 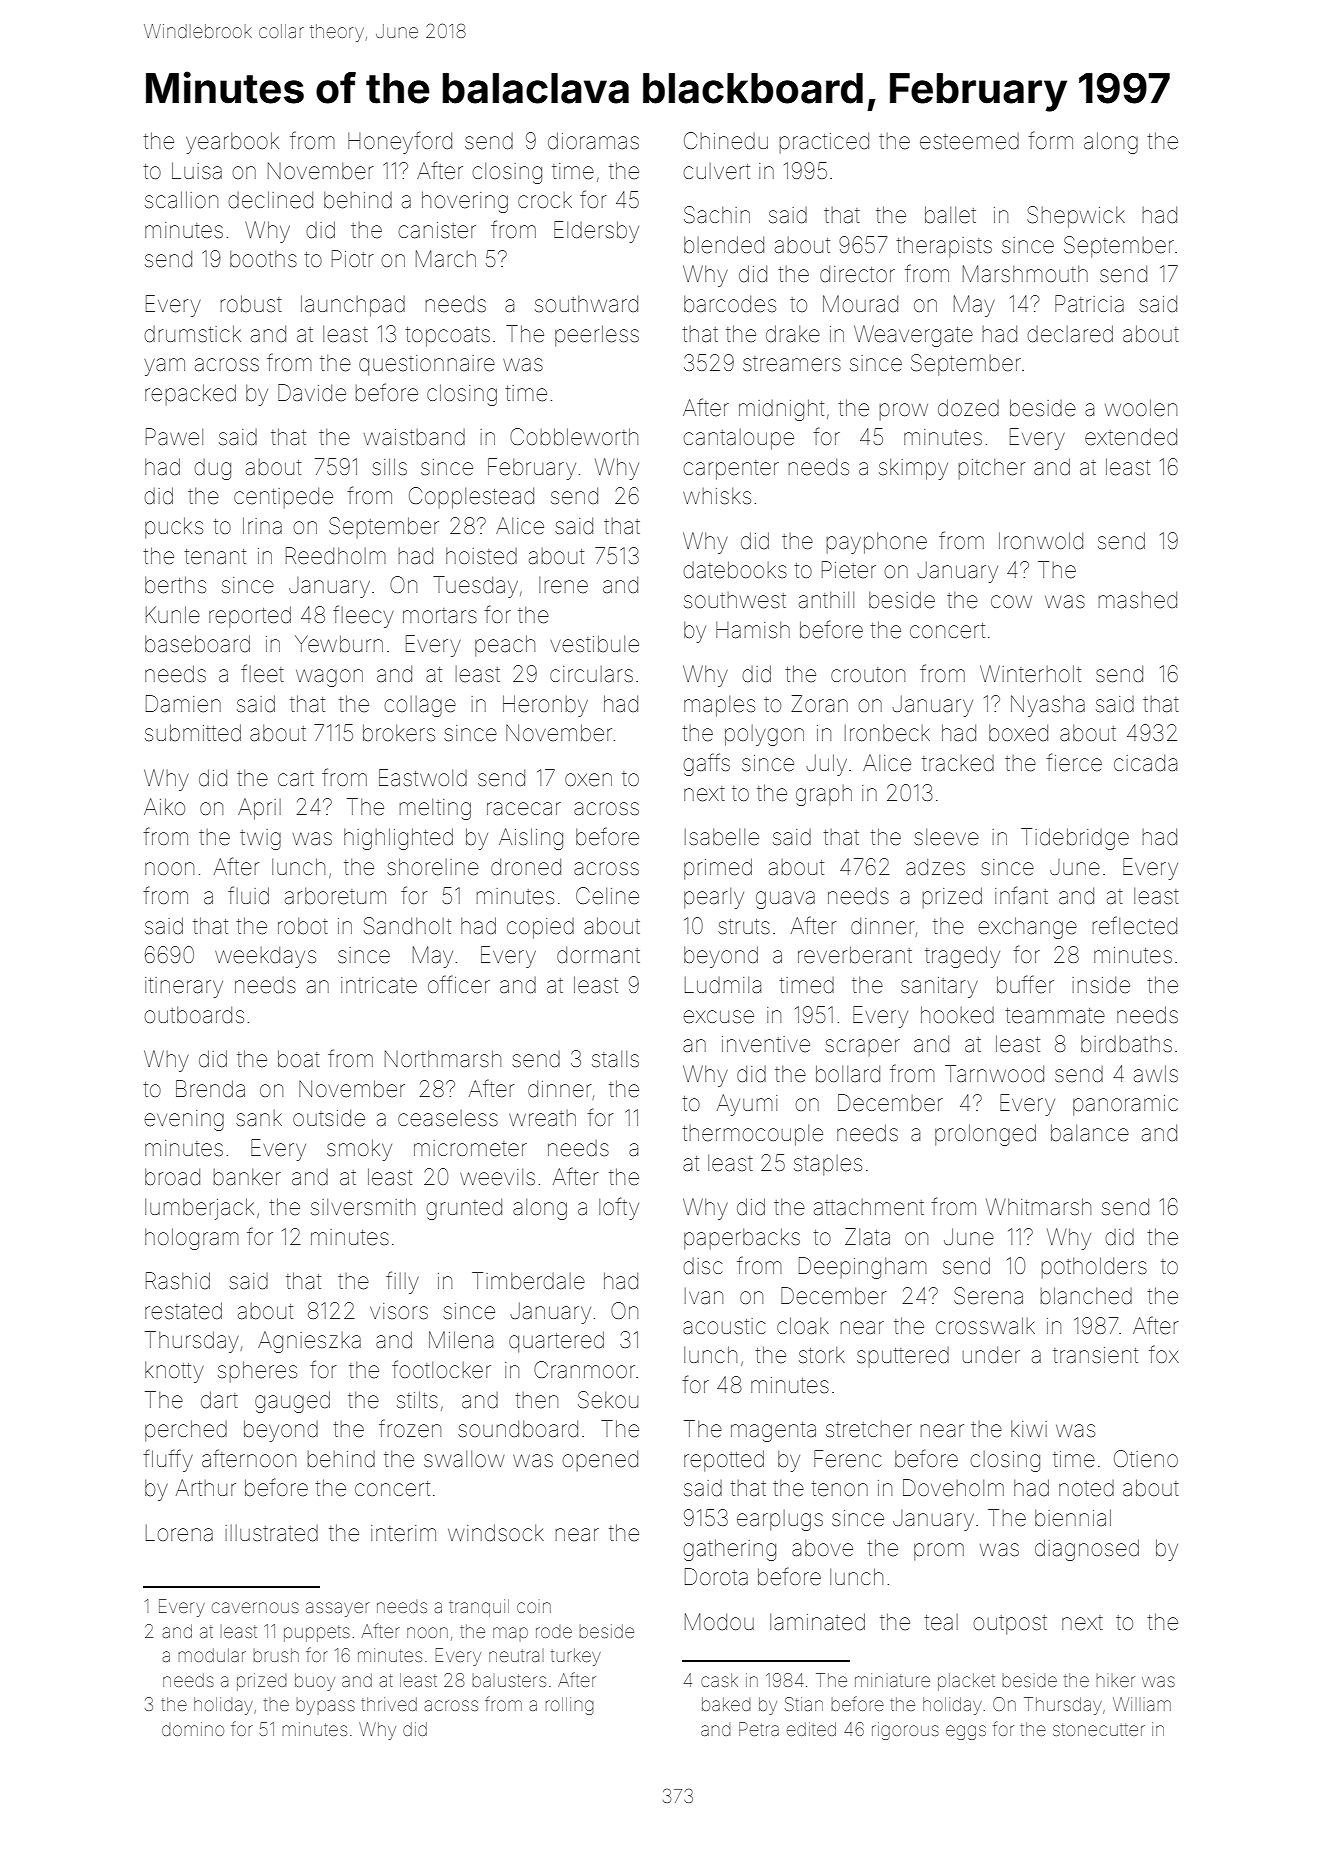 What do you see at coordinates (179, 1533) in the screenshot?
I see `Lorena` at bounding box center [179, 1533].
